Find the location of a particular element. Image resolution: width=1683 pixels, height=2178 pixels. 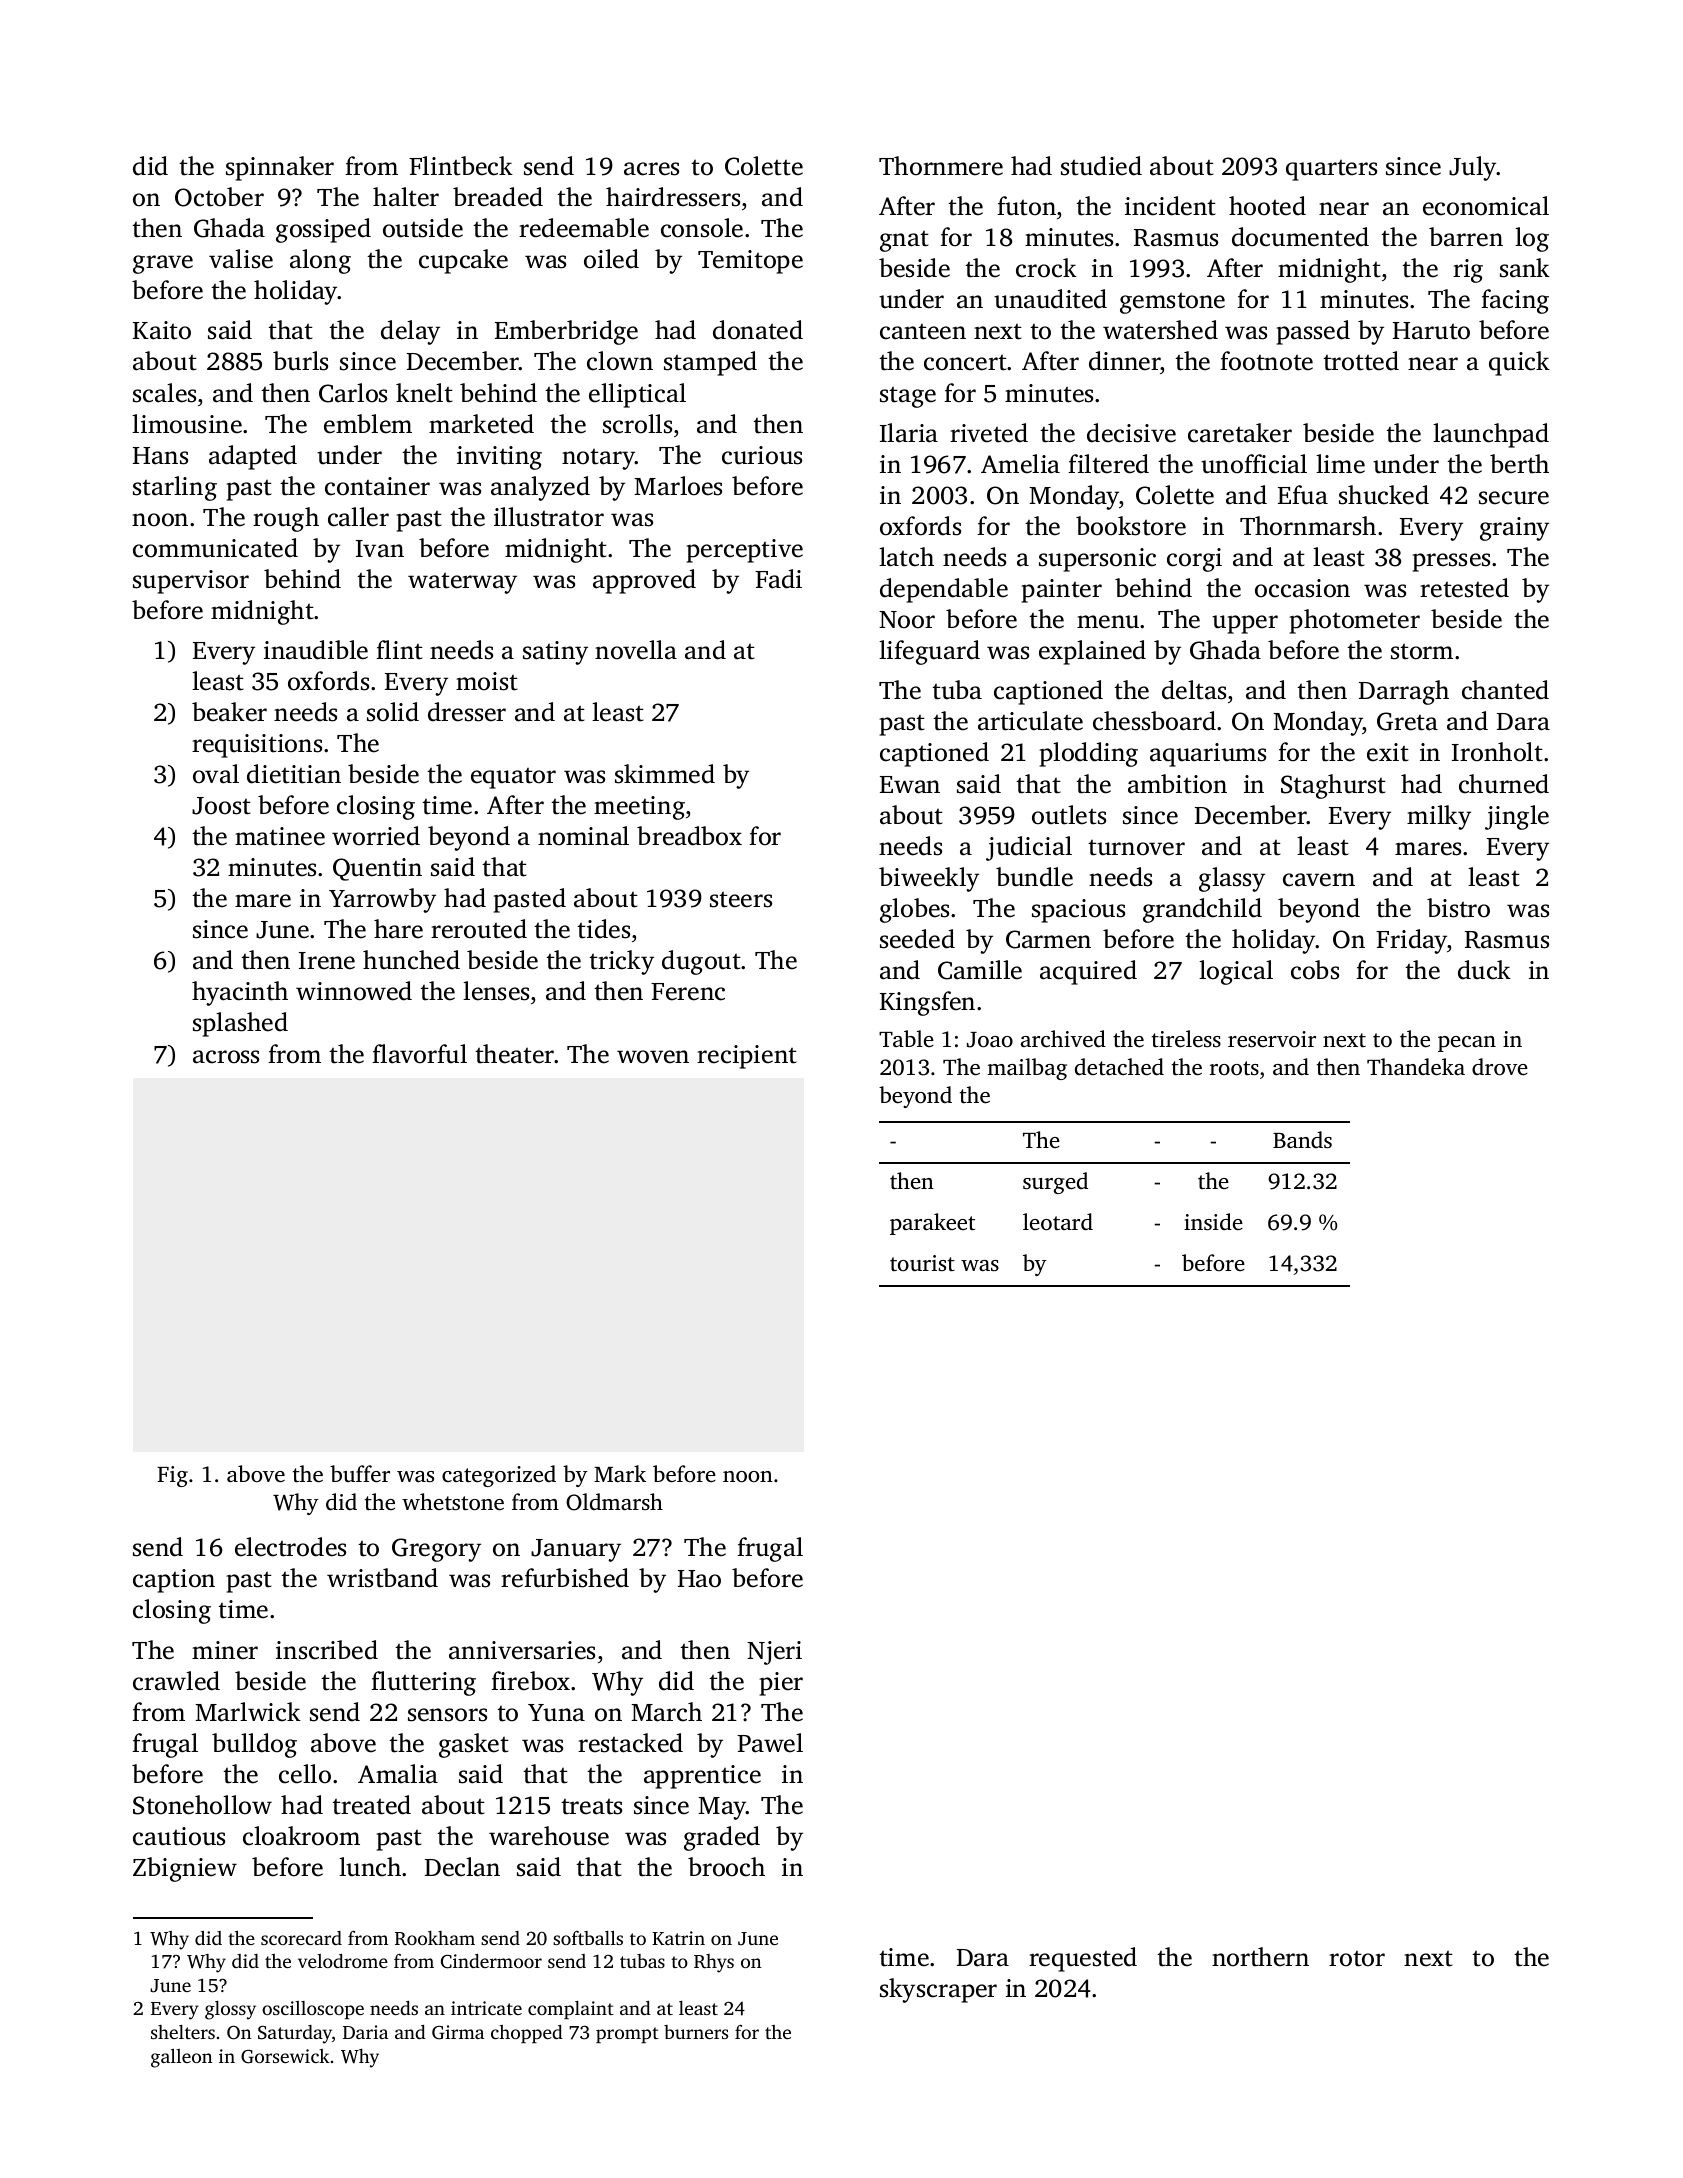

solid is located at coordinates (393, 712).
